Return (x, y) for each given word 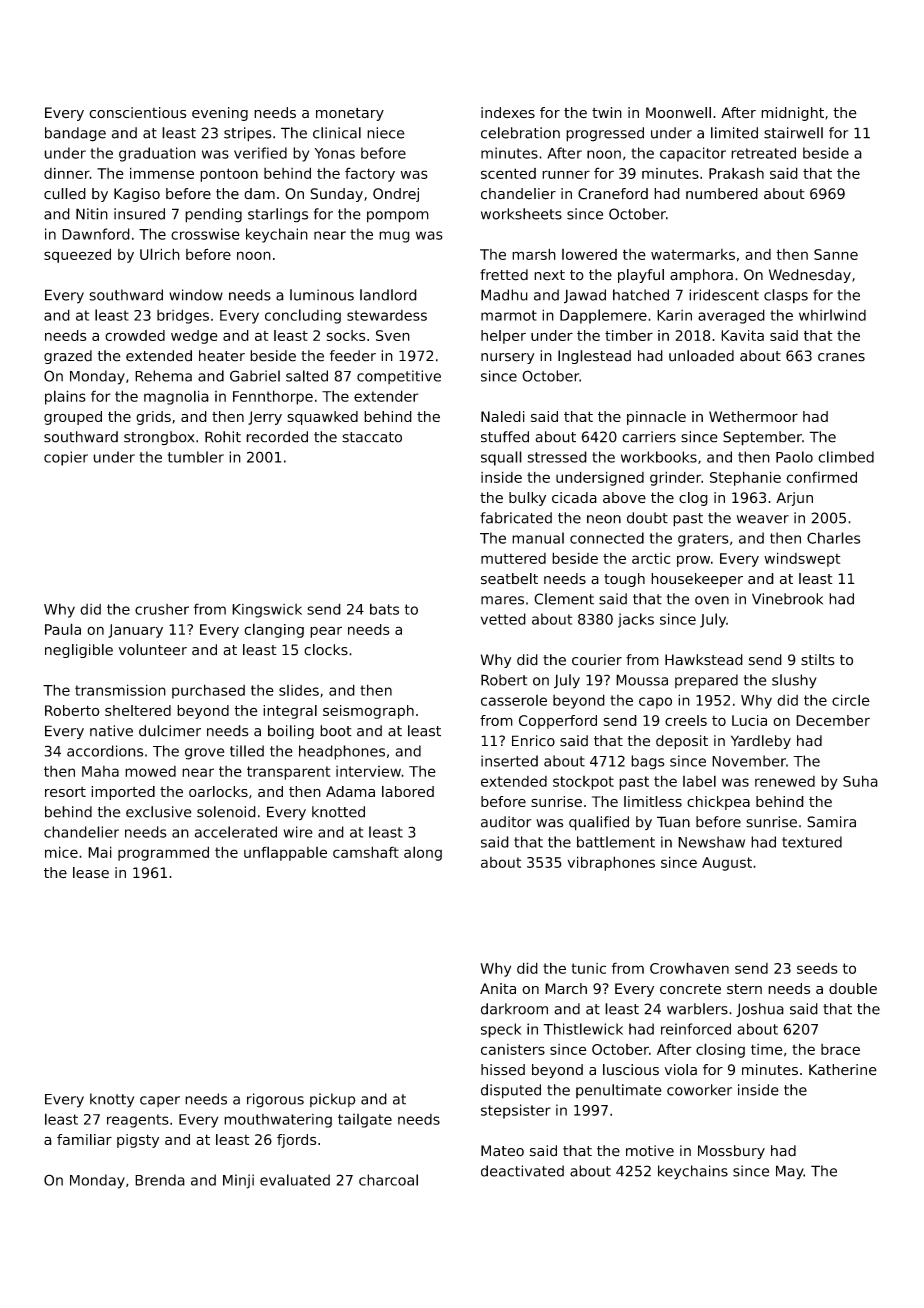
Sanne (836, 254)
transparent (288, 773)
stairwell (793, 133)
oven (712, 600)
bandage (75, 134)
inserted (509, 761)
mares (502, 600)
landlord (388, 295)
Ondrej (396, 195)
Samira (831, 822)
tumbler (196, 457)
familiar (84, 1139)
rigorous (275, 1100)
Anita (498, 988)
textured (812, 842)
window (196, 295)
